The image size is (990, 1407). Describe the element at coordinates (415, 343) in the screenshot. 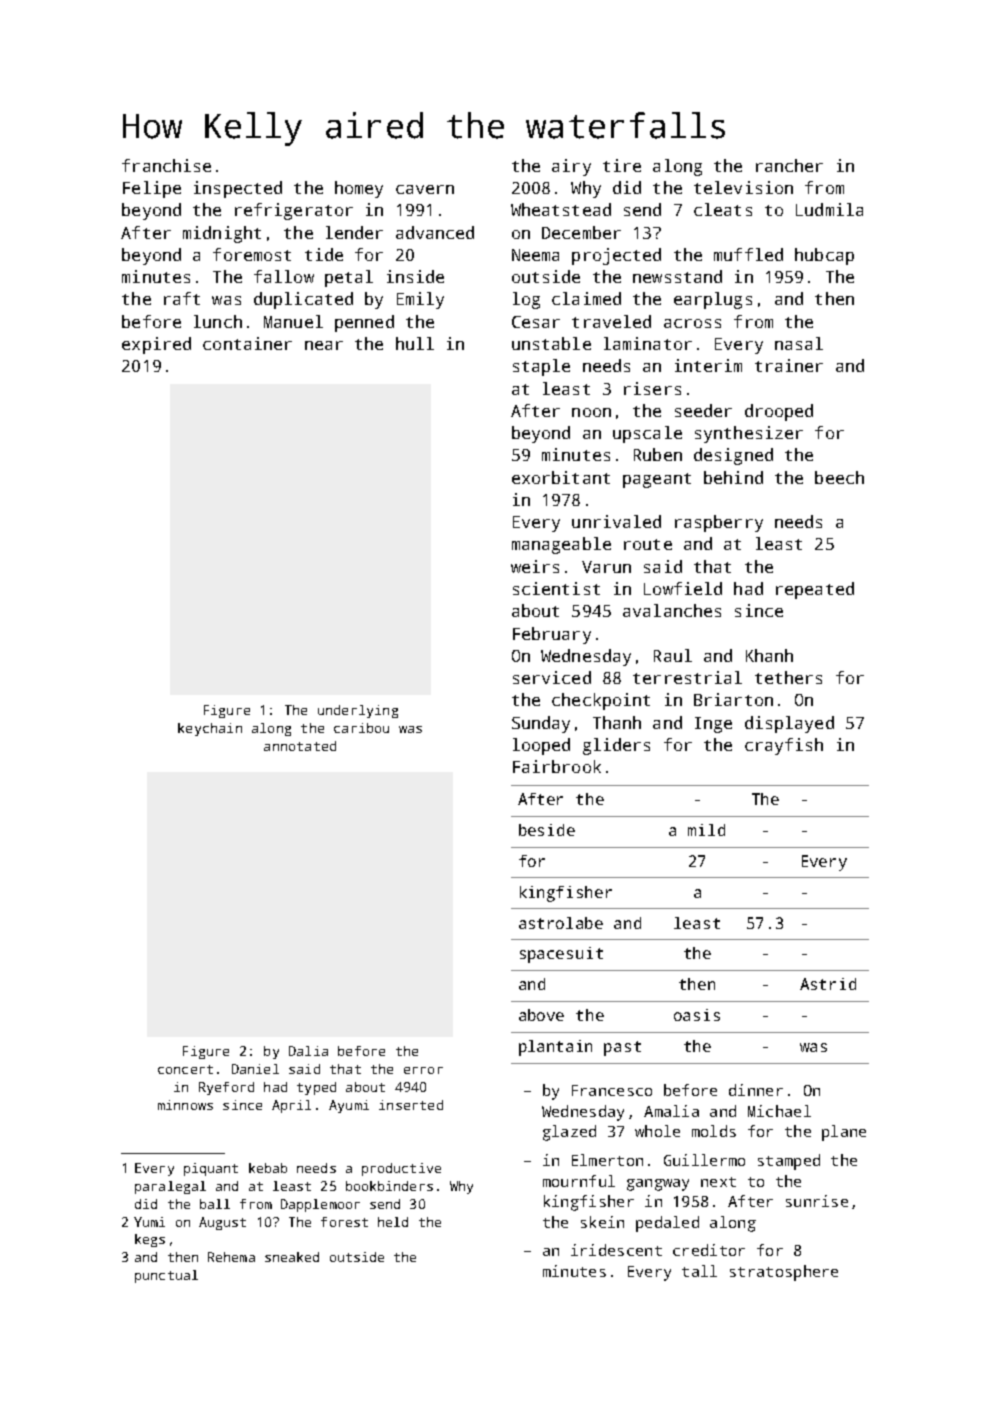

I see `hull` at that location.
